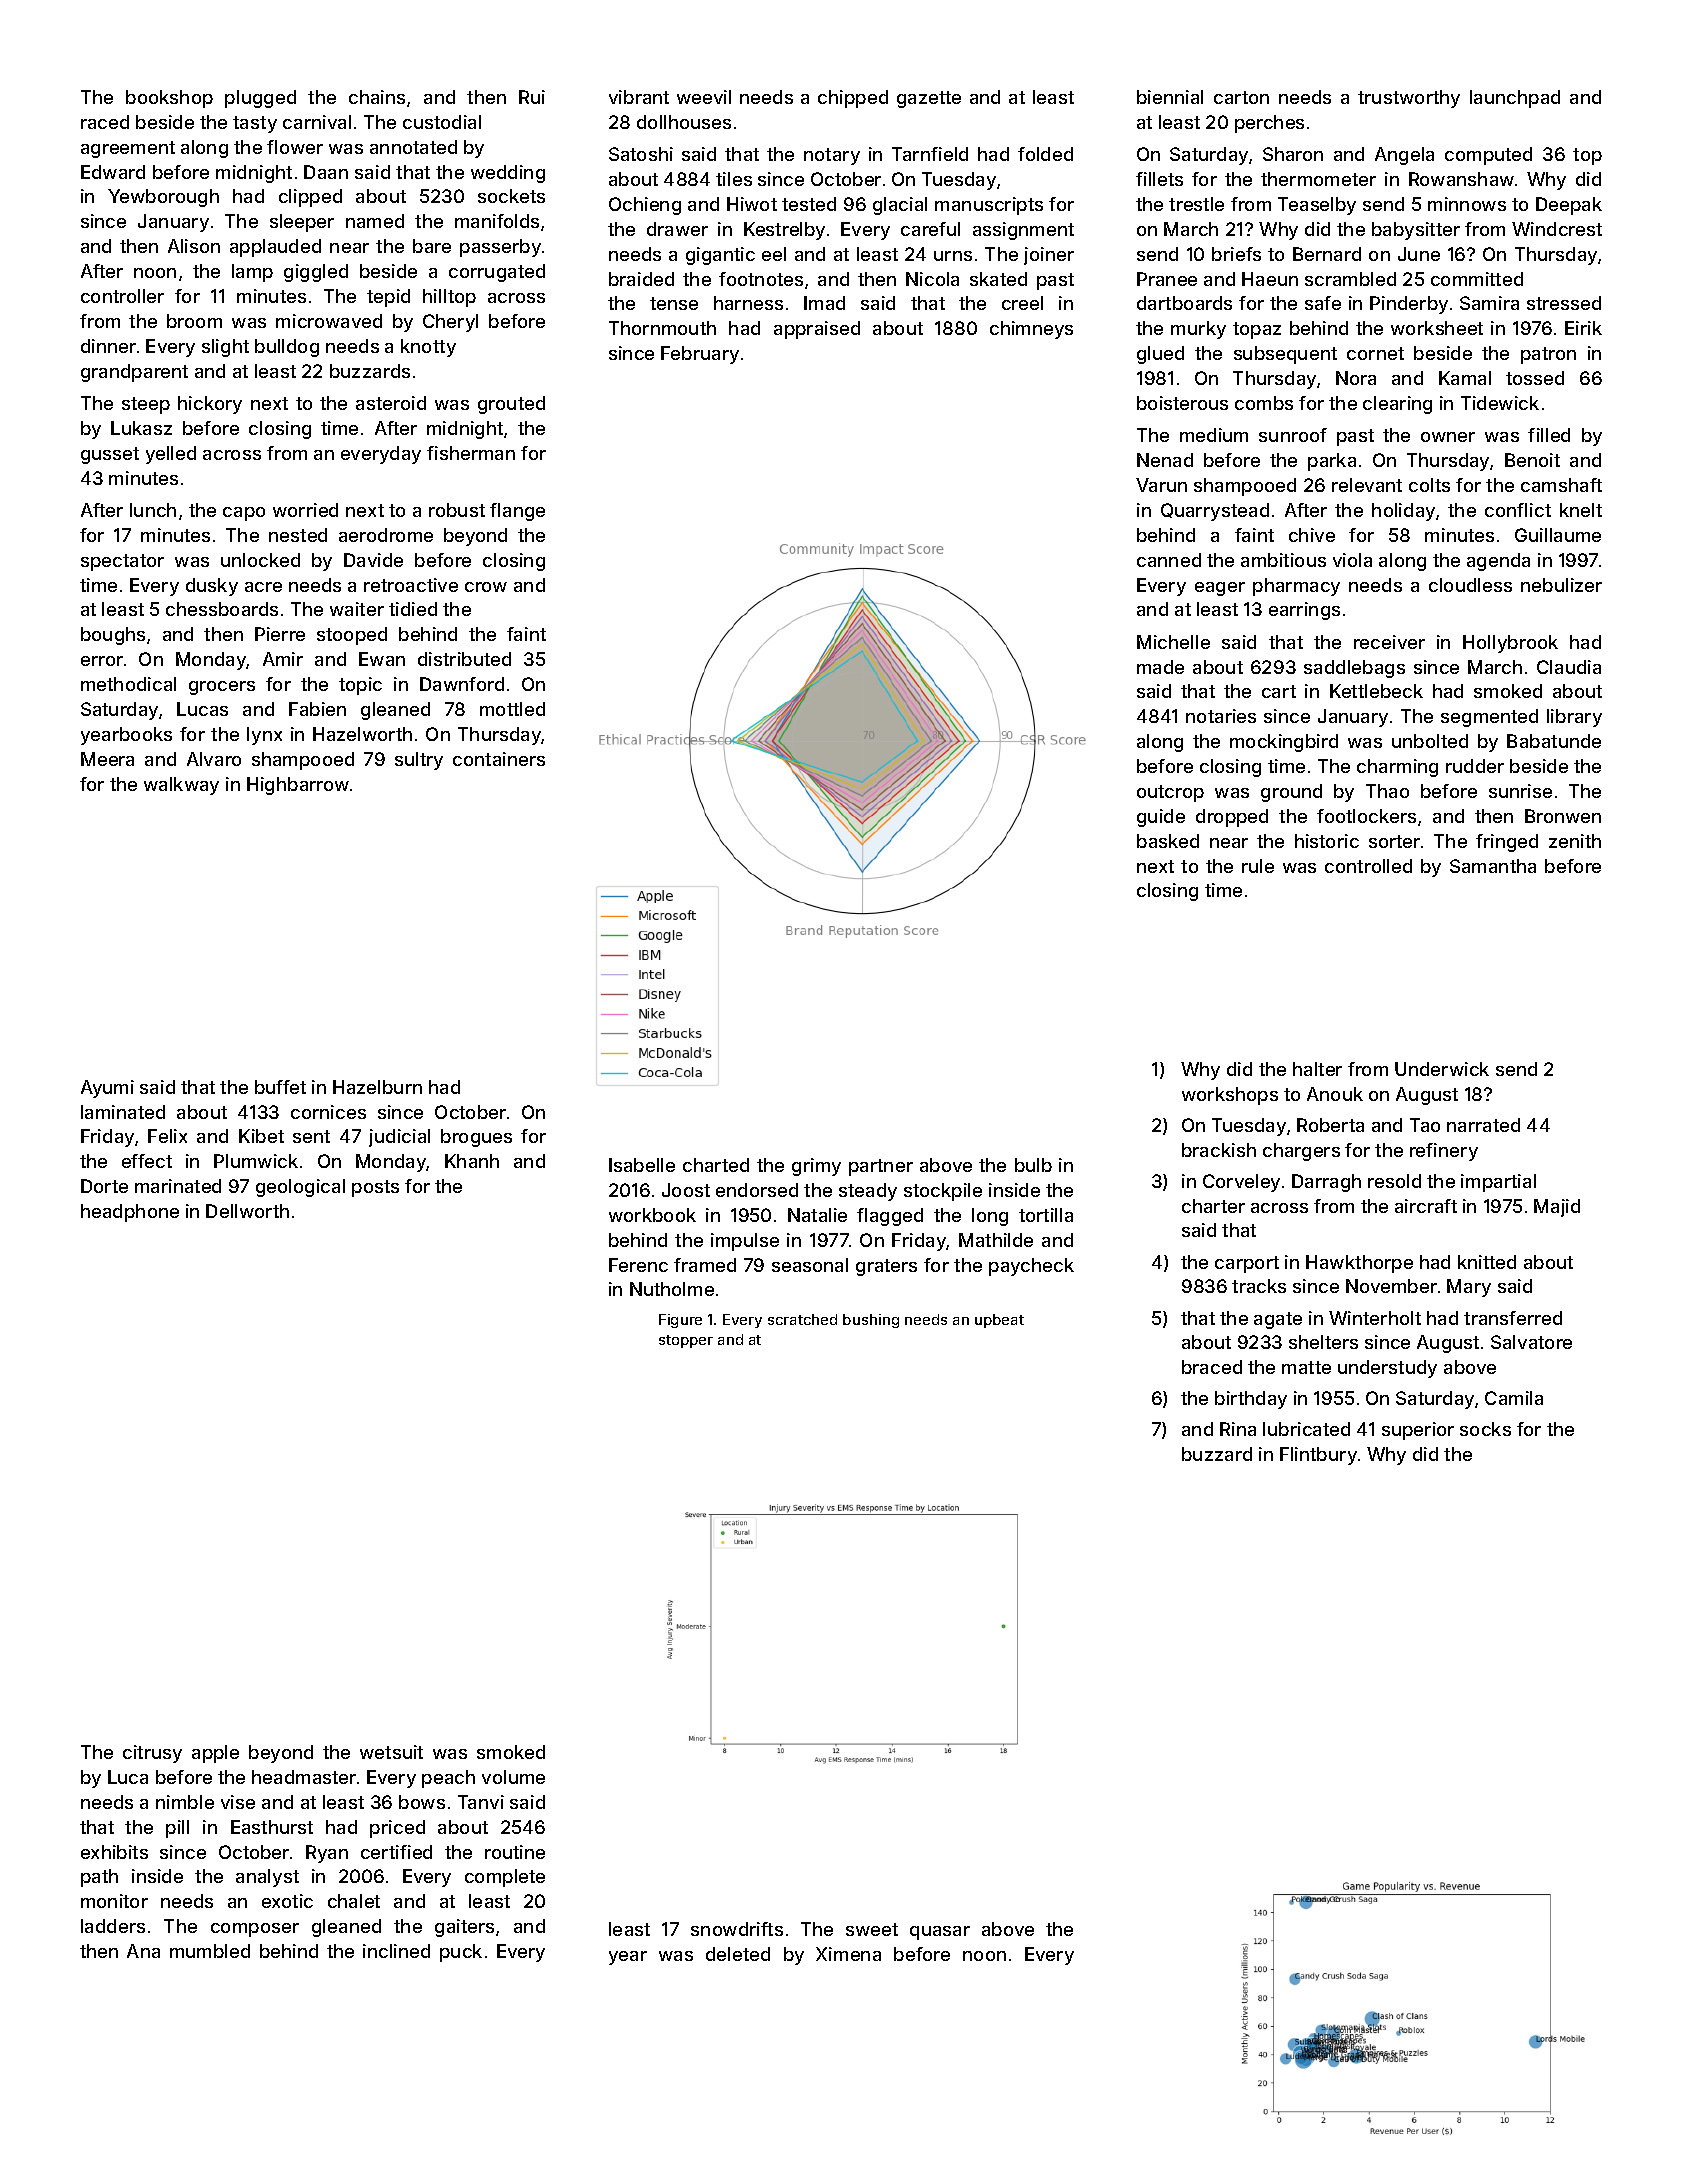 The height and width of the screenshot is (2178, 1683). I want to click on Yewborough, so click(163, 198).
